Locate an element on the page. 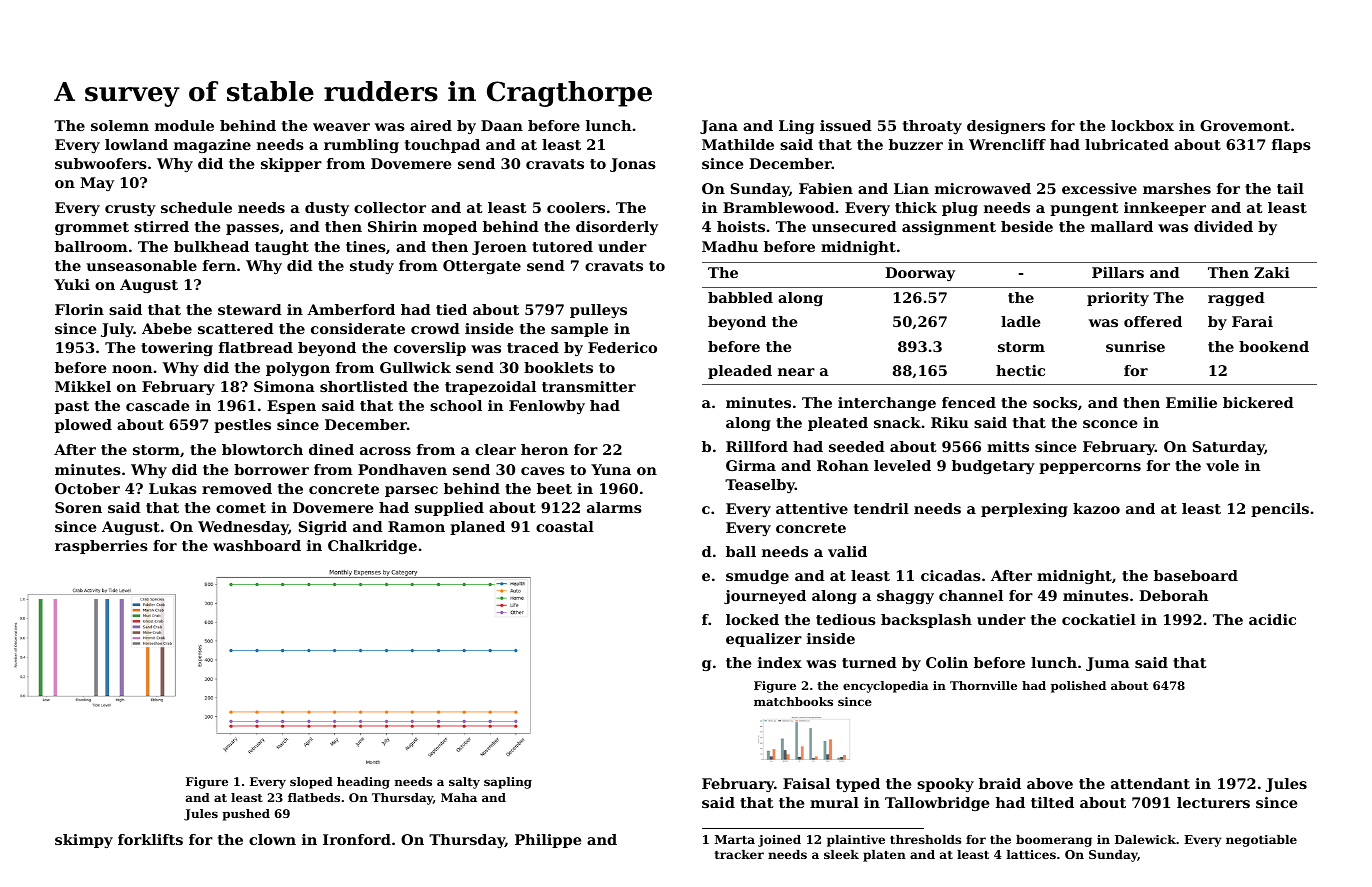 Image resolution: width=1372 pixels, height=887 pixels. encyclopedia is located at coordinates (886, 687).
